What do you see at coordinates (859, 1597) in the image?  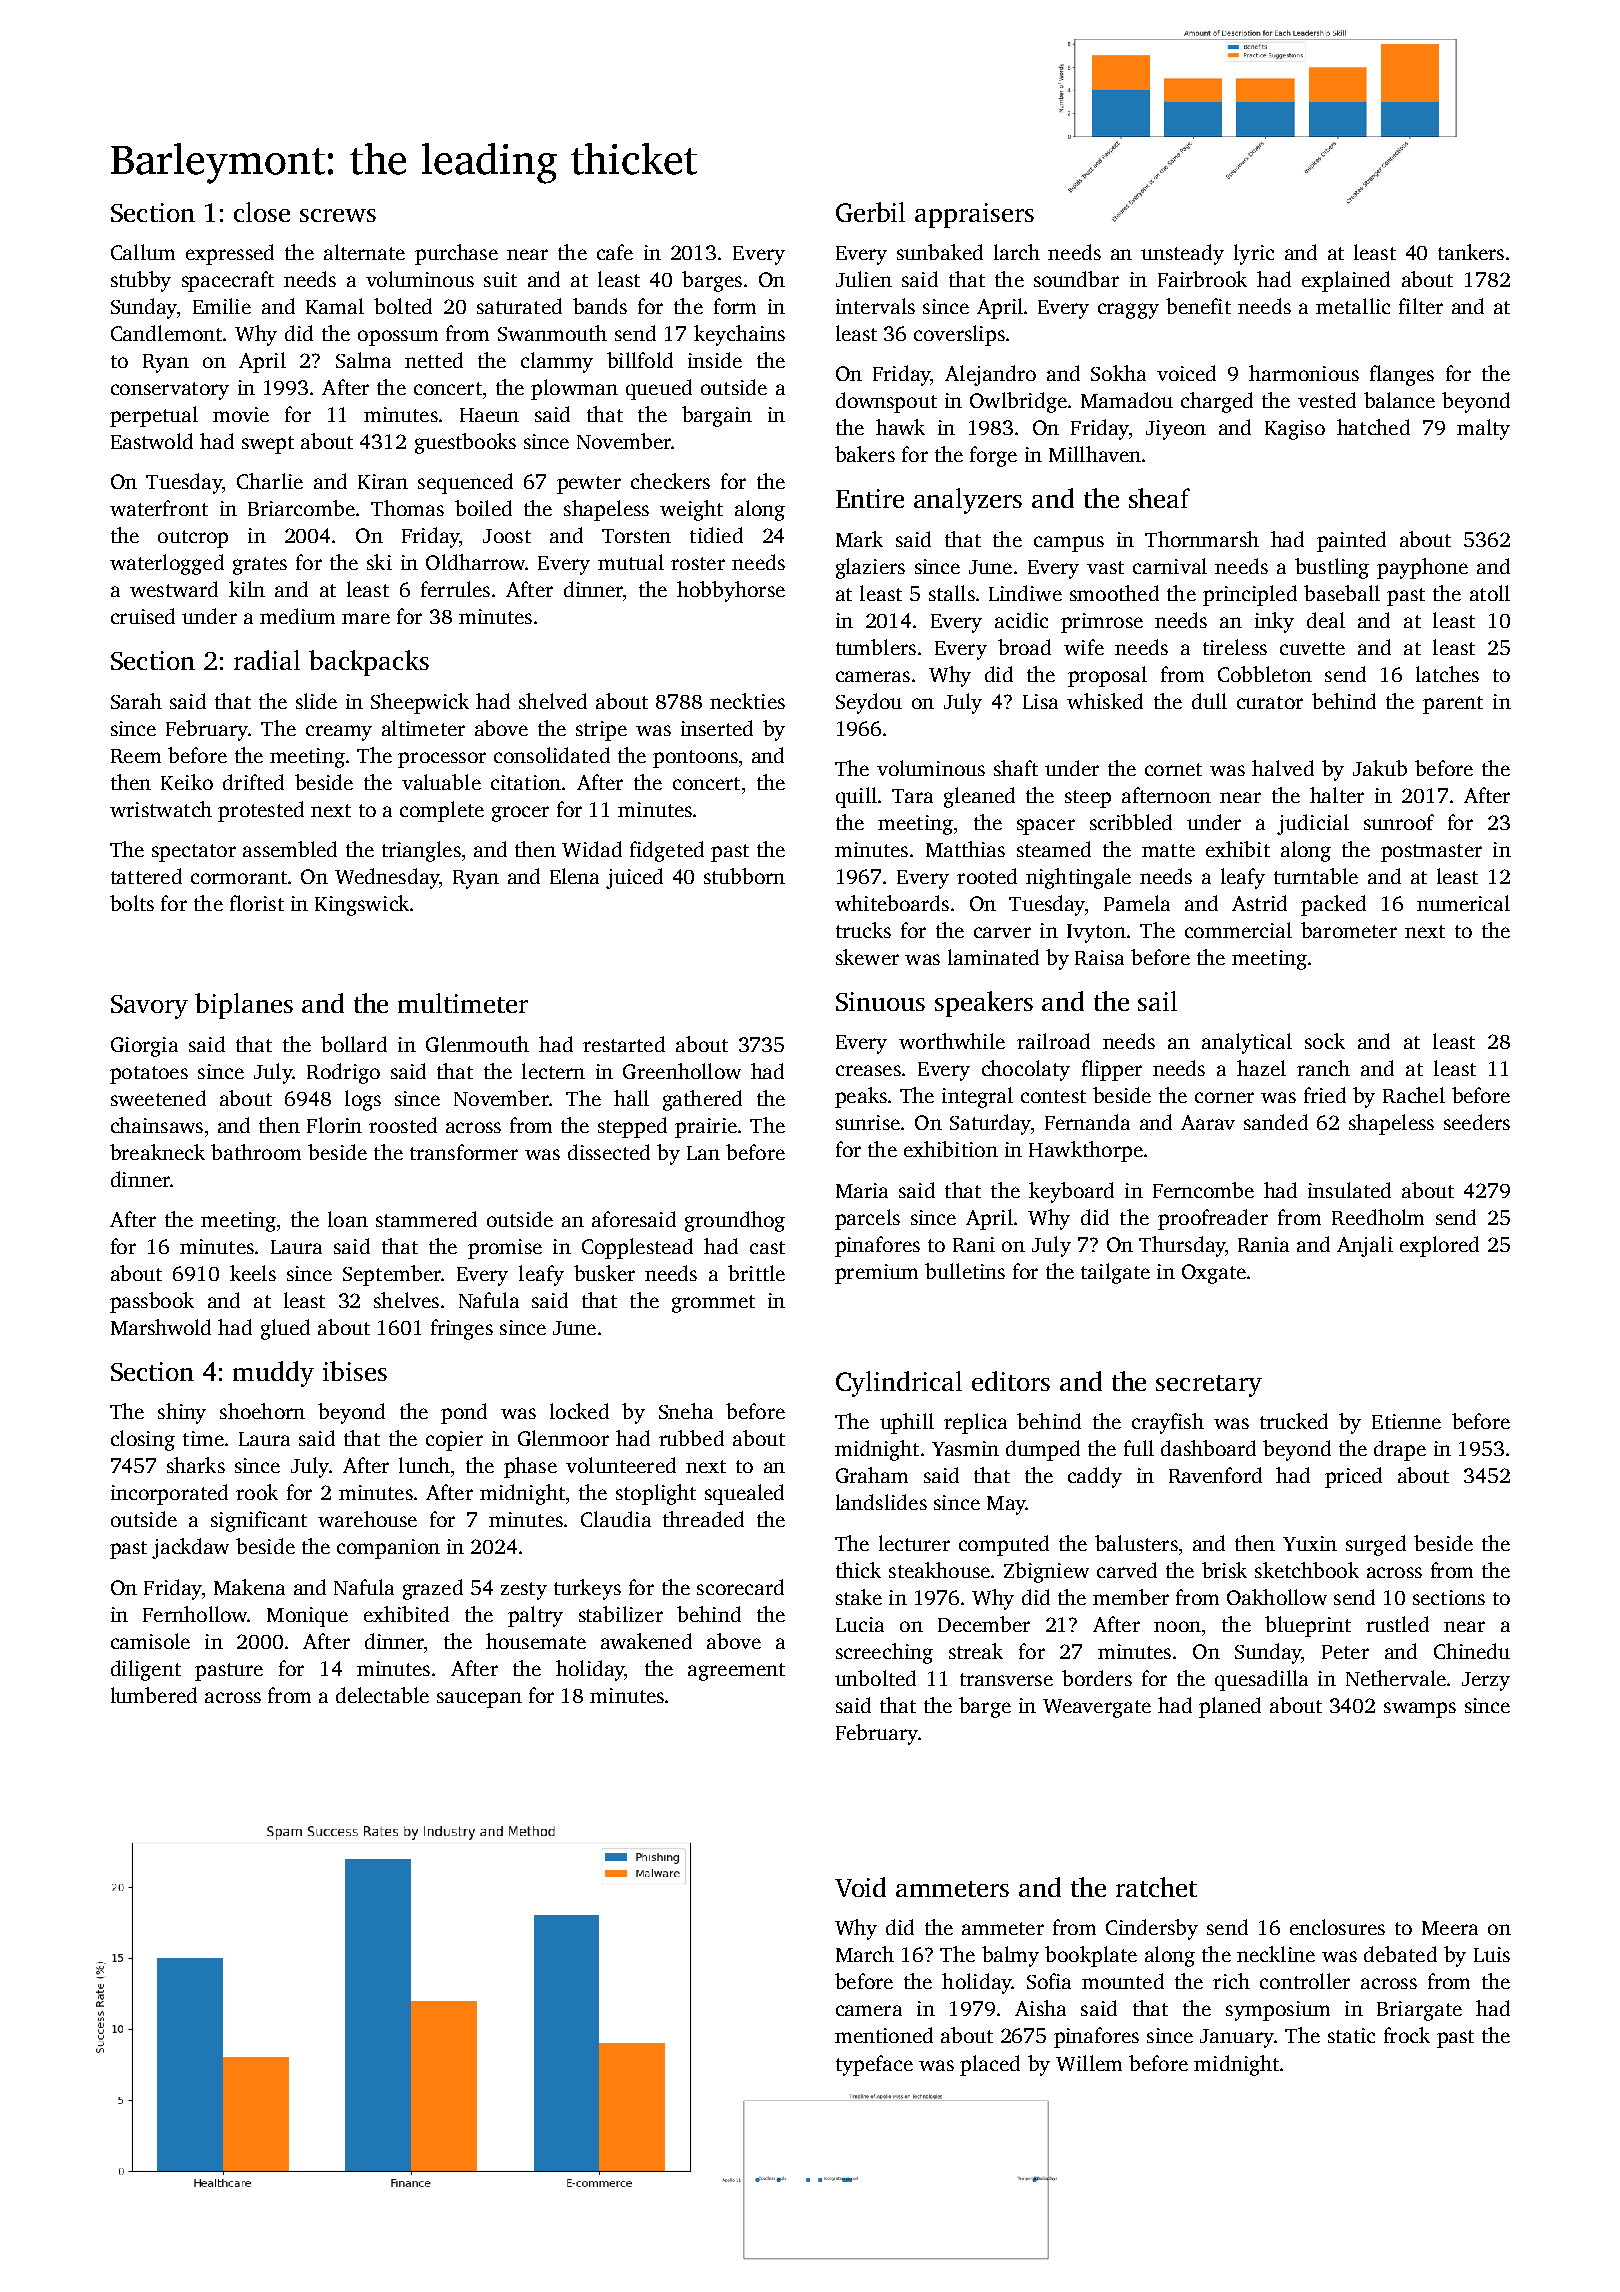 I see `stake` at bounding box center [859, 1597].
